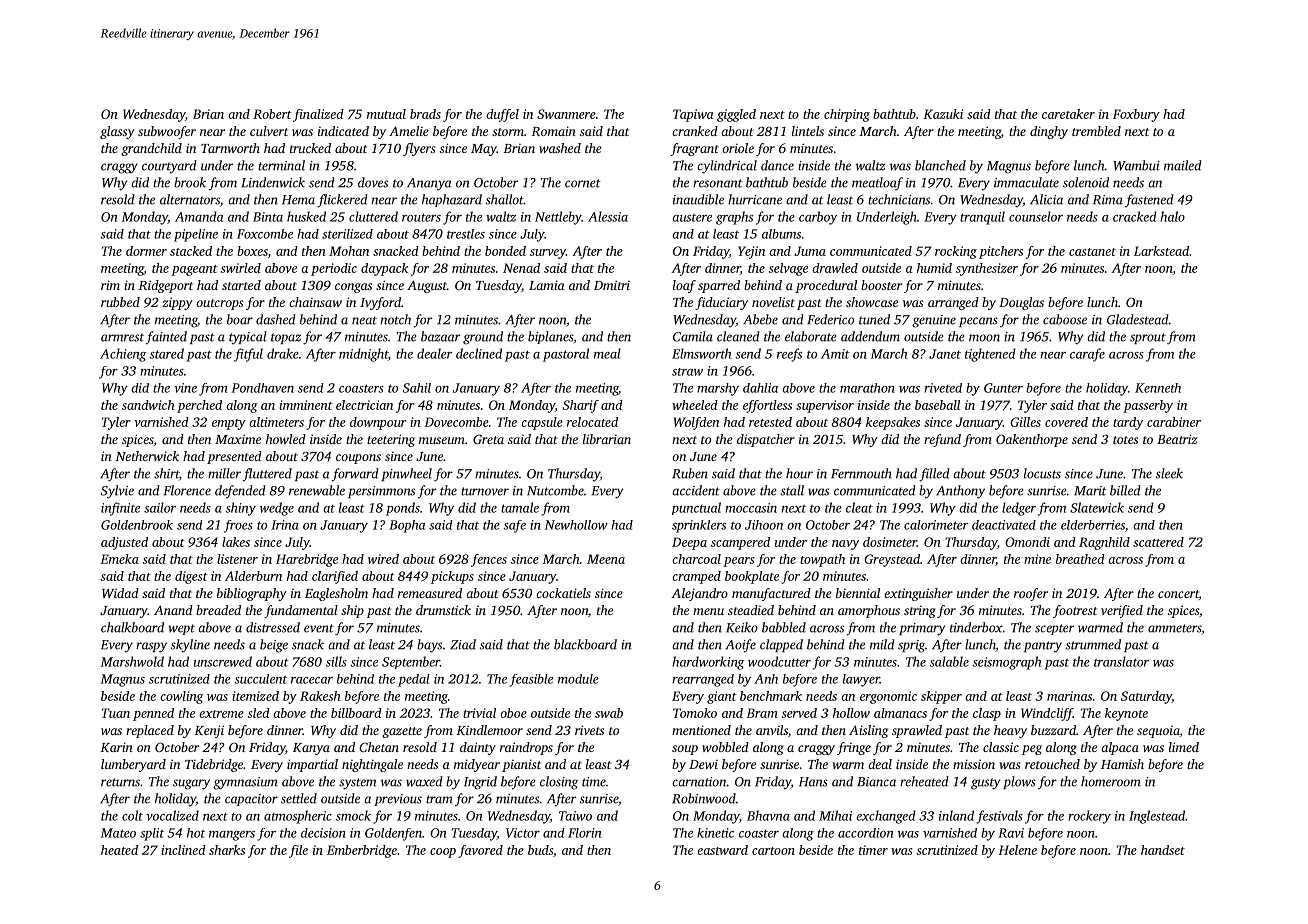 This screenshot has height=924, width=1308. What do you see at coordinates (299, 798) in the screenshot?
I see `settled` at bounding box center [299, 798].
